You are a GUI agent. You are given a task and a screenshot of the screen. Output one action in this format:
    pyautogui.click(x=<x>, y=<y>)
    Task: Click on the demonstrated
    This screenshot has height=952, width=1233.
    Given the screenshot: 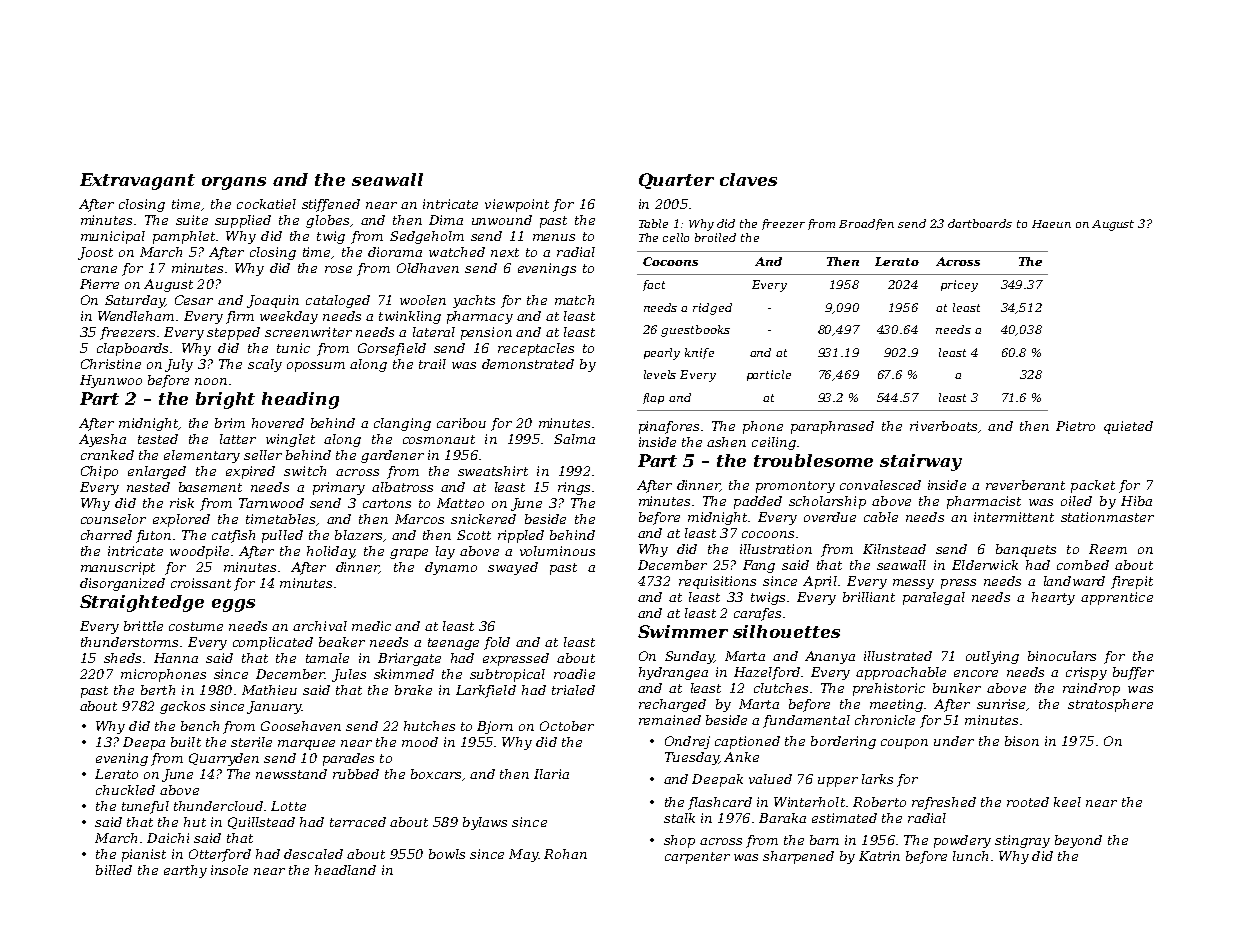 What is the action you would take?
    pyautogui.click(x=528, y=364)
